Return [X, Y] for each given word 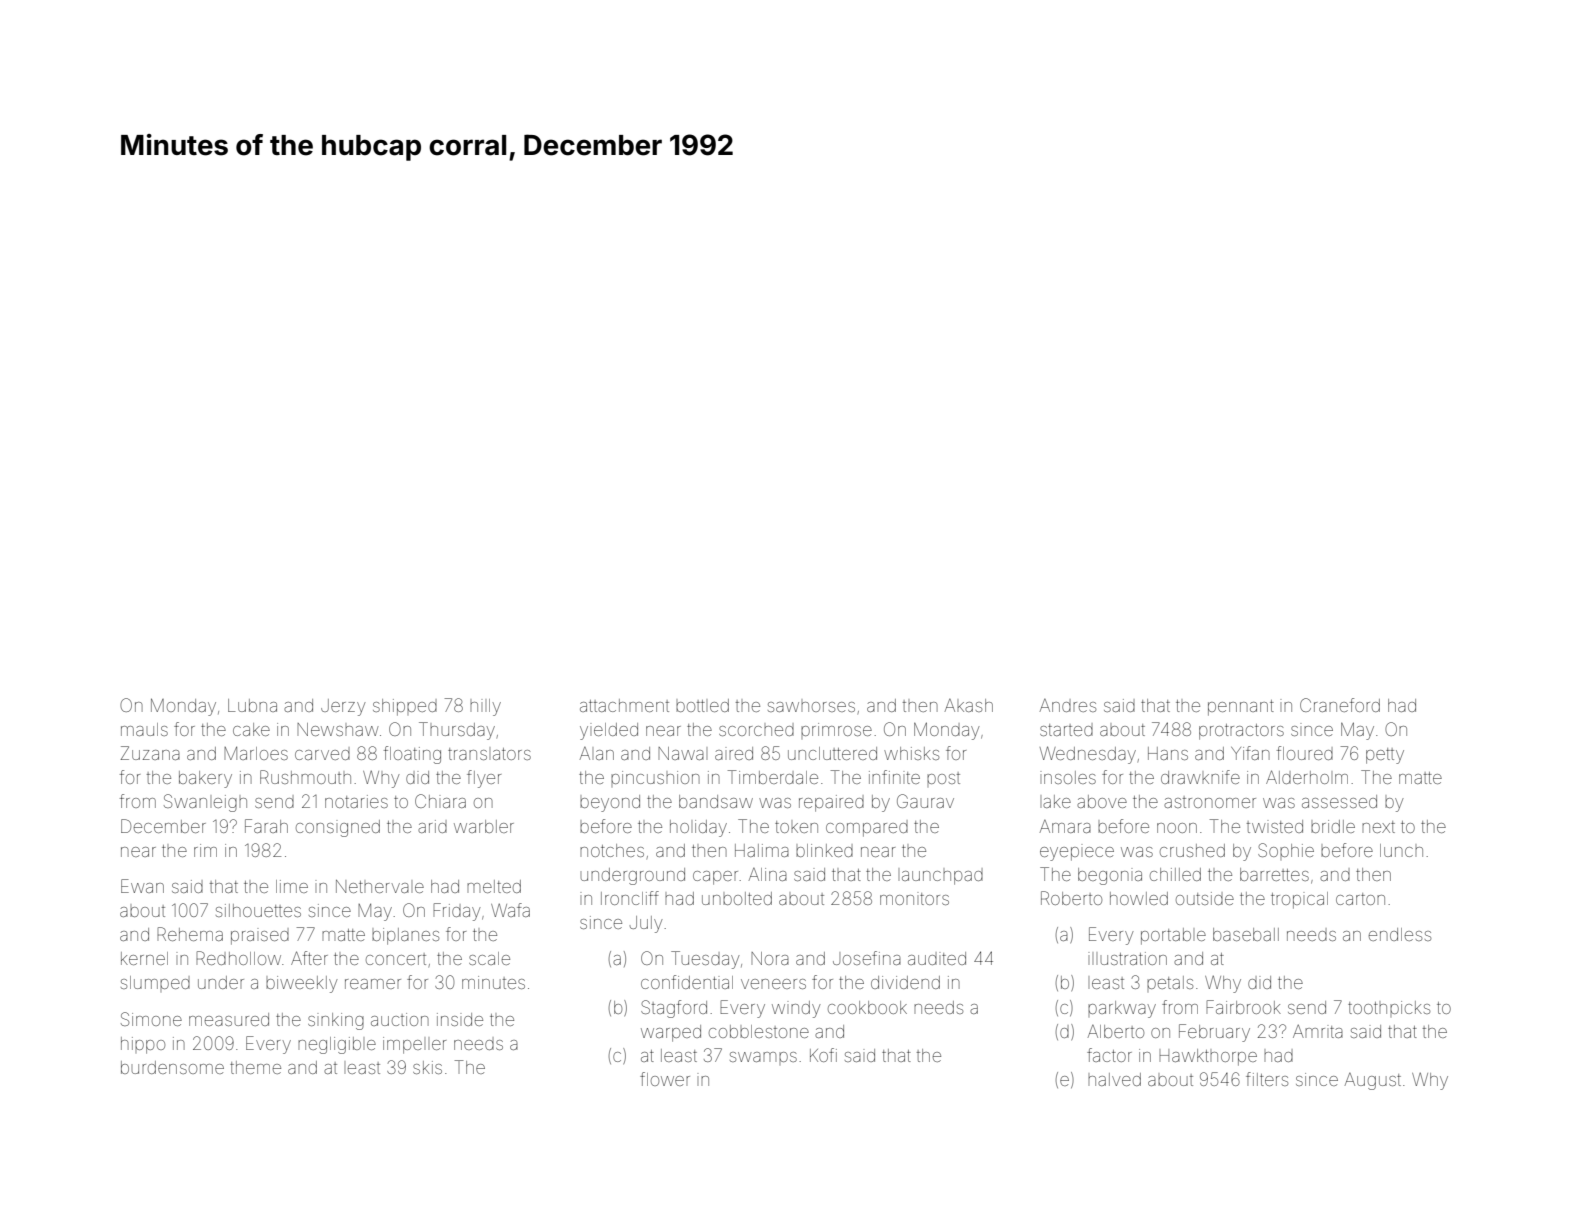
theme [255, 1067]
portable [1173, 936]
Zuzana [150, 753]
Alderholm [1307, 777]
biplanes [405, 936]
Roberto [1071, 898]
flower [665, 1079]
